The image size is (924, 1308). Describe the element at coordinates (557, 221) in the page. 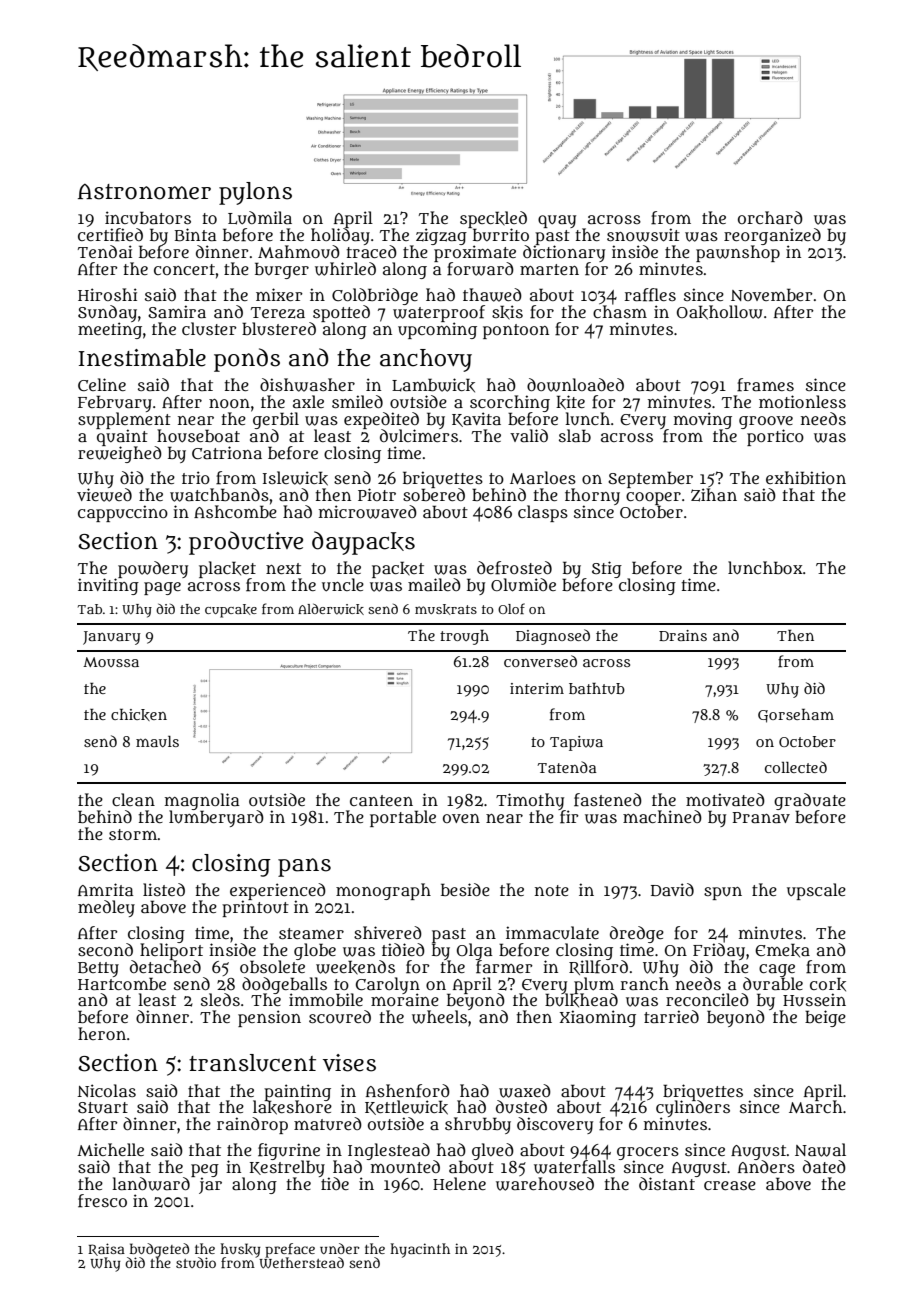

I see `quay` at that location.
